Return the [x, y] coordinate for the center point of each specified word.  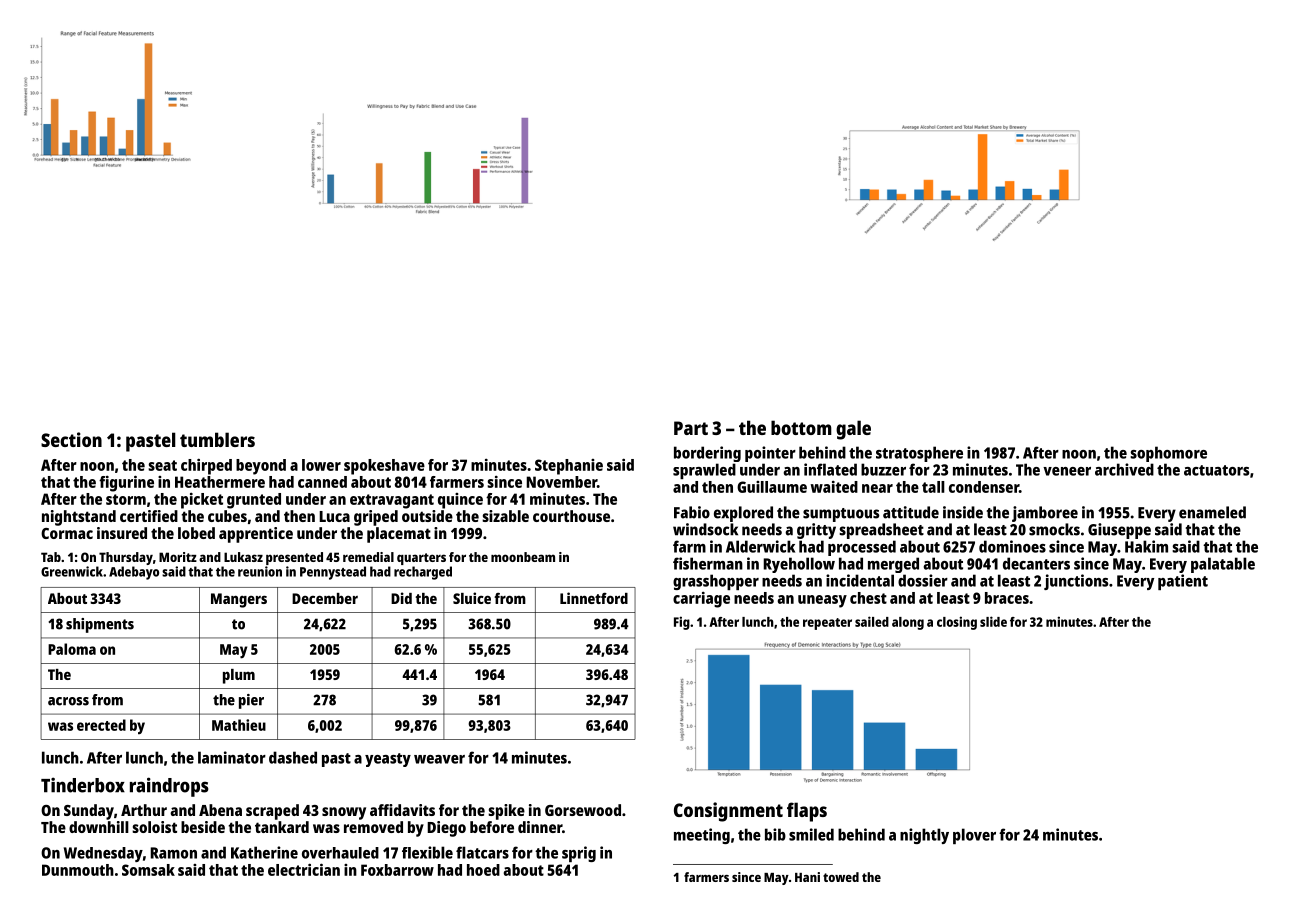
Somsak [148, 870]
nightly [924, 836]
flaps [807, 812]
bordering [707, 454]
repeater [827, 624]
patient [1183, 582]
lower [321, 465]
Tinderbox [83, 785]
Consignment [728, 812]
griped [376, 518]
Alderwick [760, 546]
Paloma [72, 649]
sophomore [1168, 454]
